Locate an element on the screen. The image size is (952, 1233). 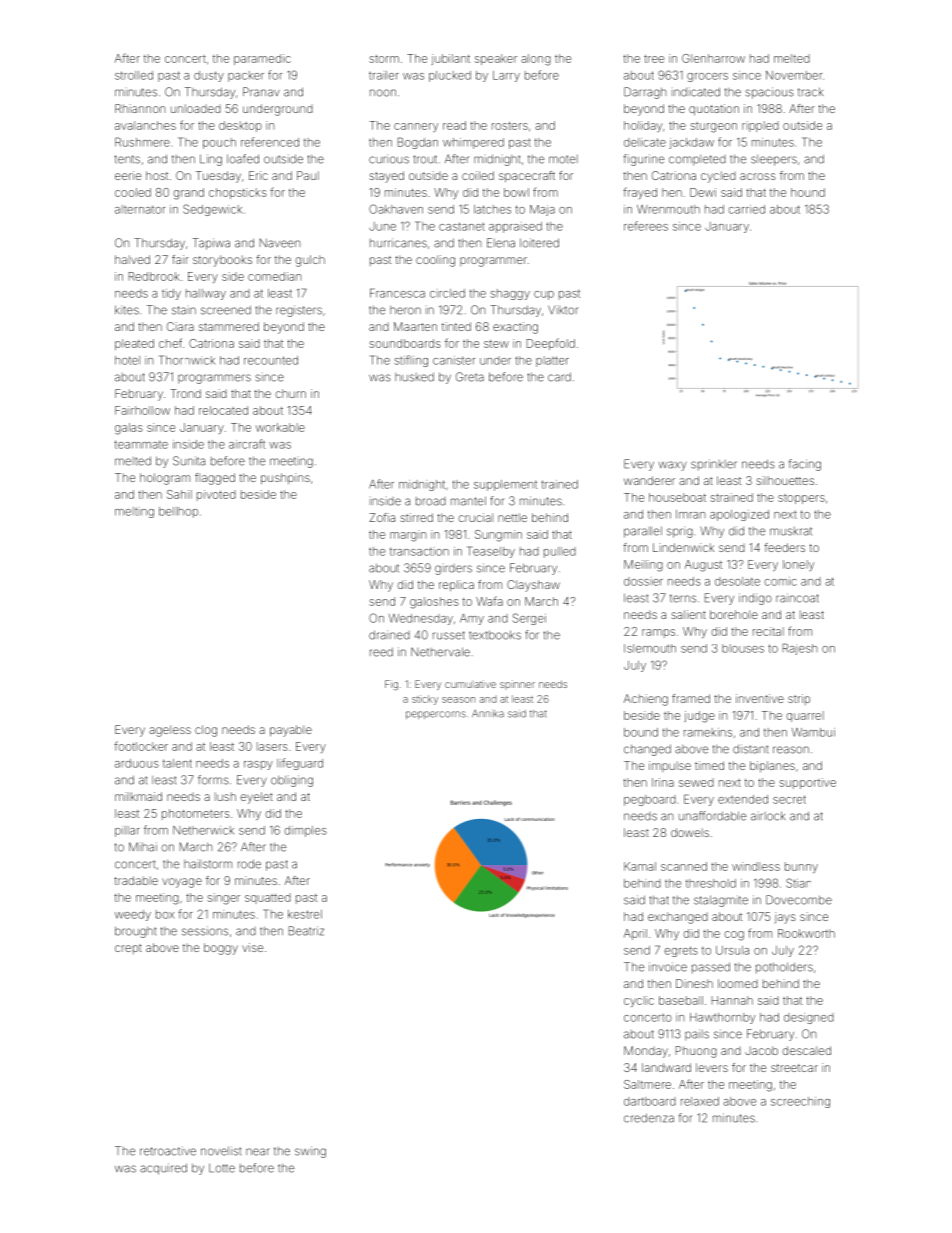
mantel is located at coordinates (468, 501).
